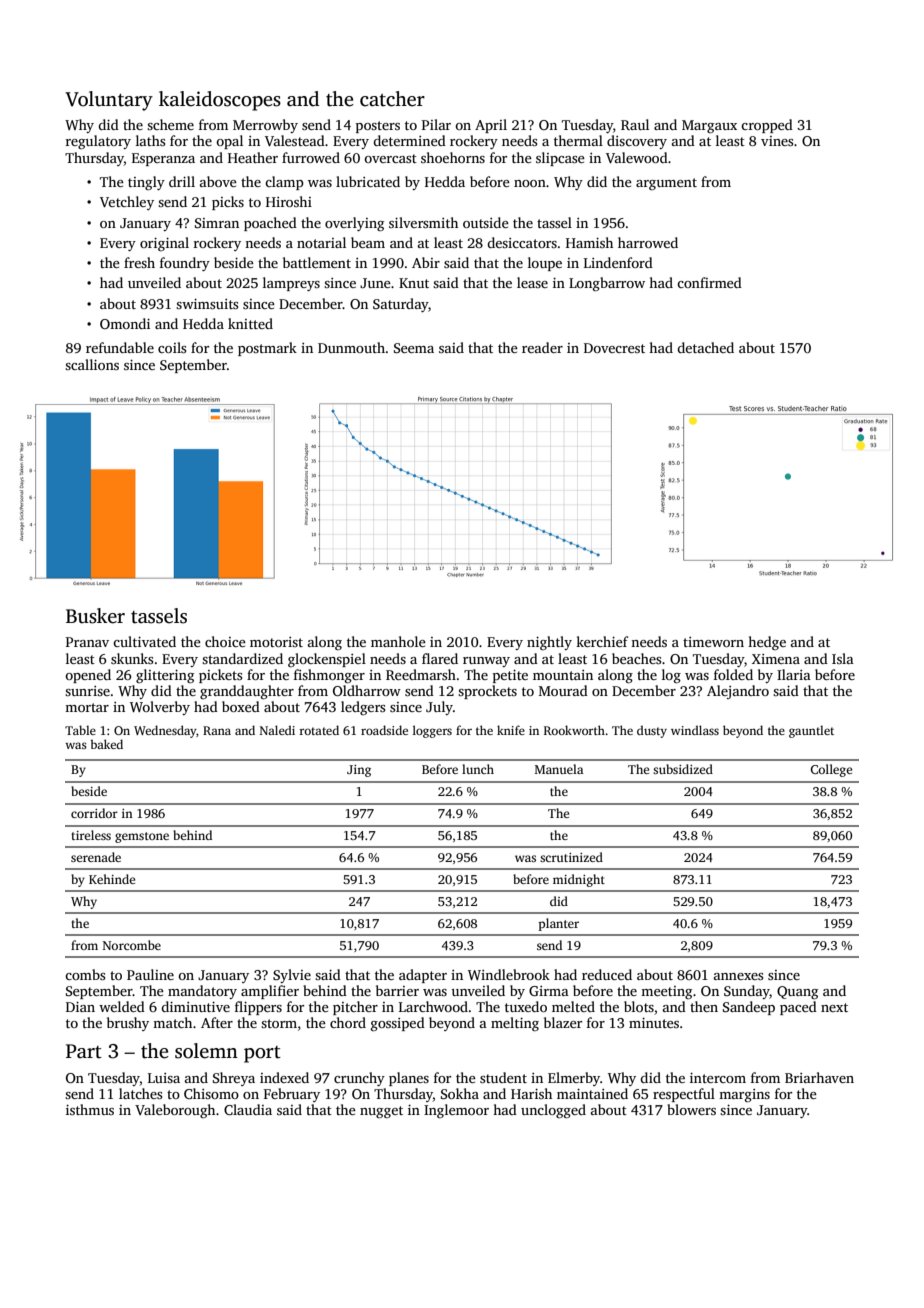  Describe the element at coordinates (98, 142) in the screenshot. I see `regulatory` at that location.
